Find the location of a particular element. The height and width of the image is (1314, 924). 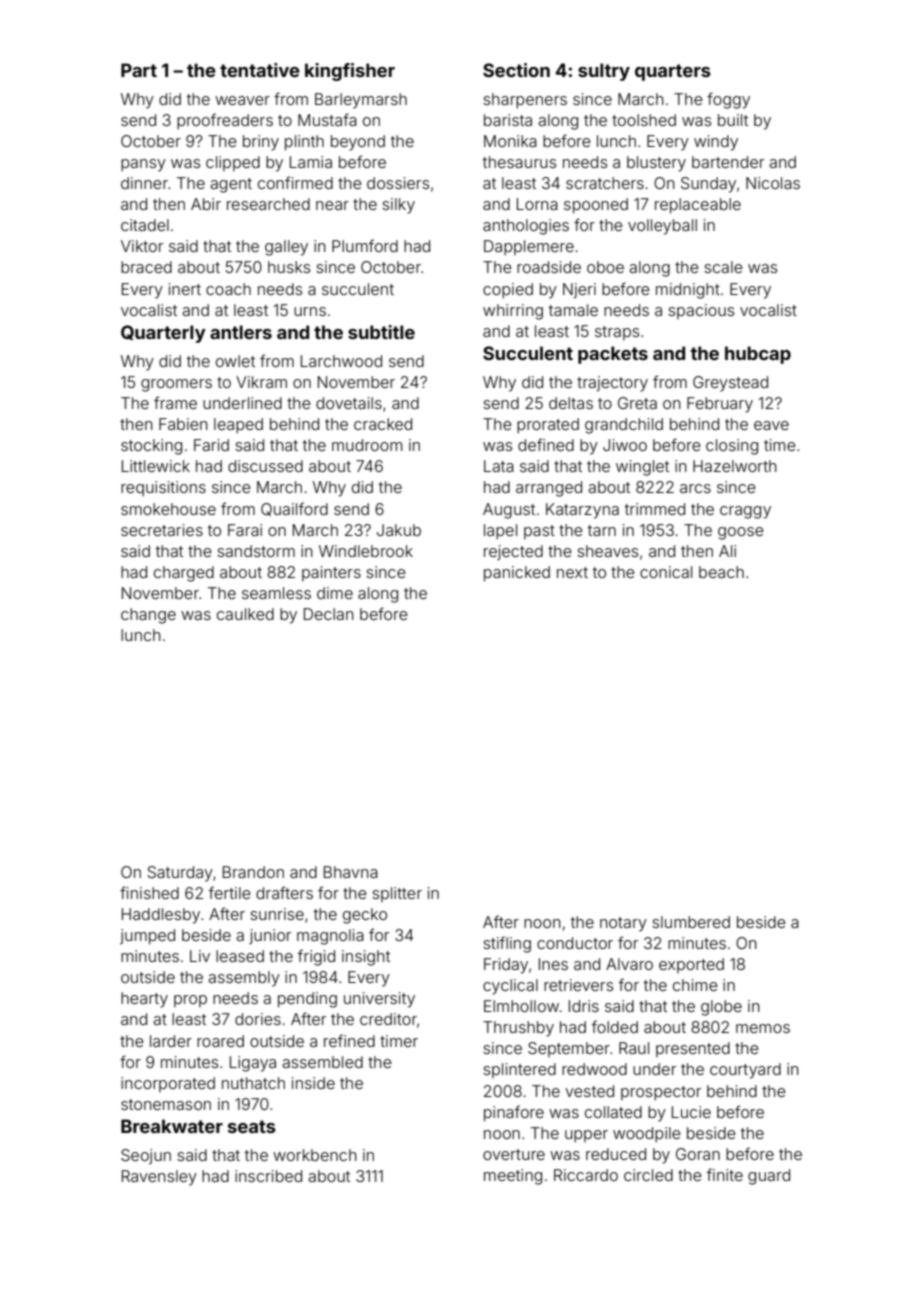

change is located at coordinates (148, 616).
